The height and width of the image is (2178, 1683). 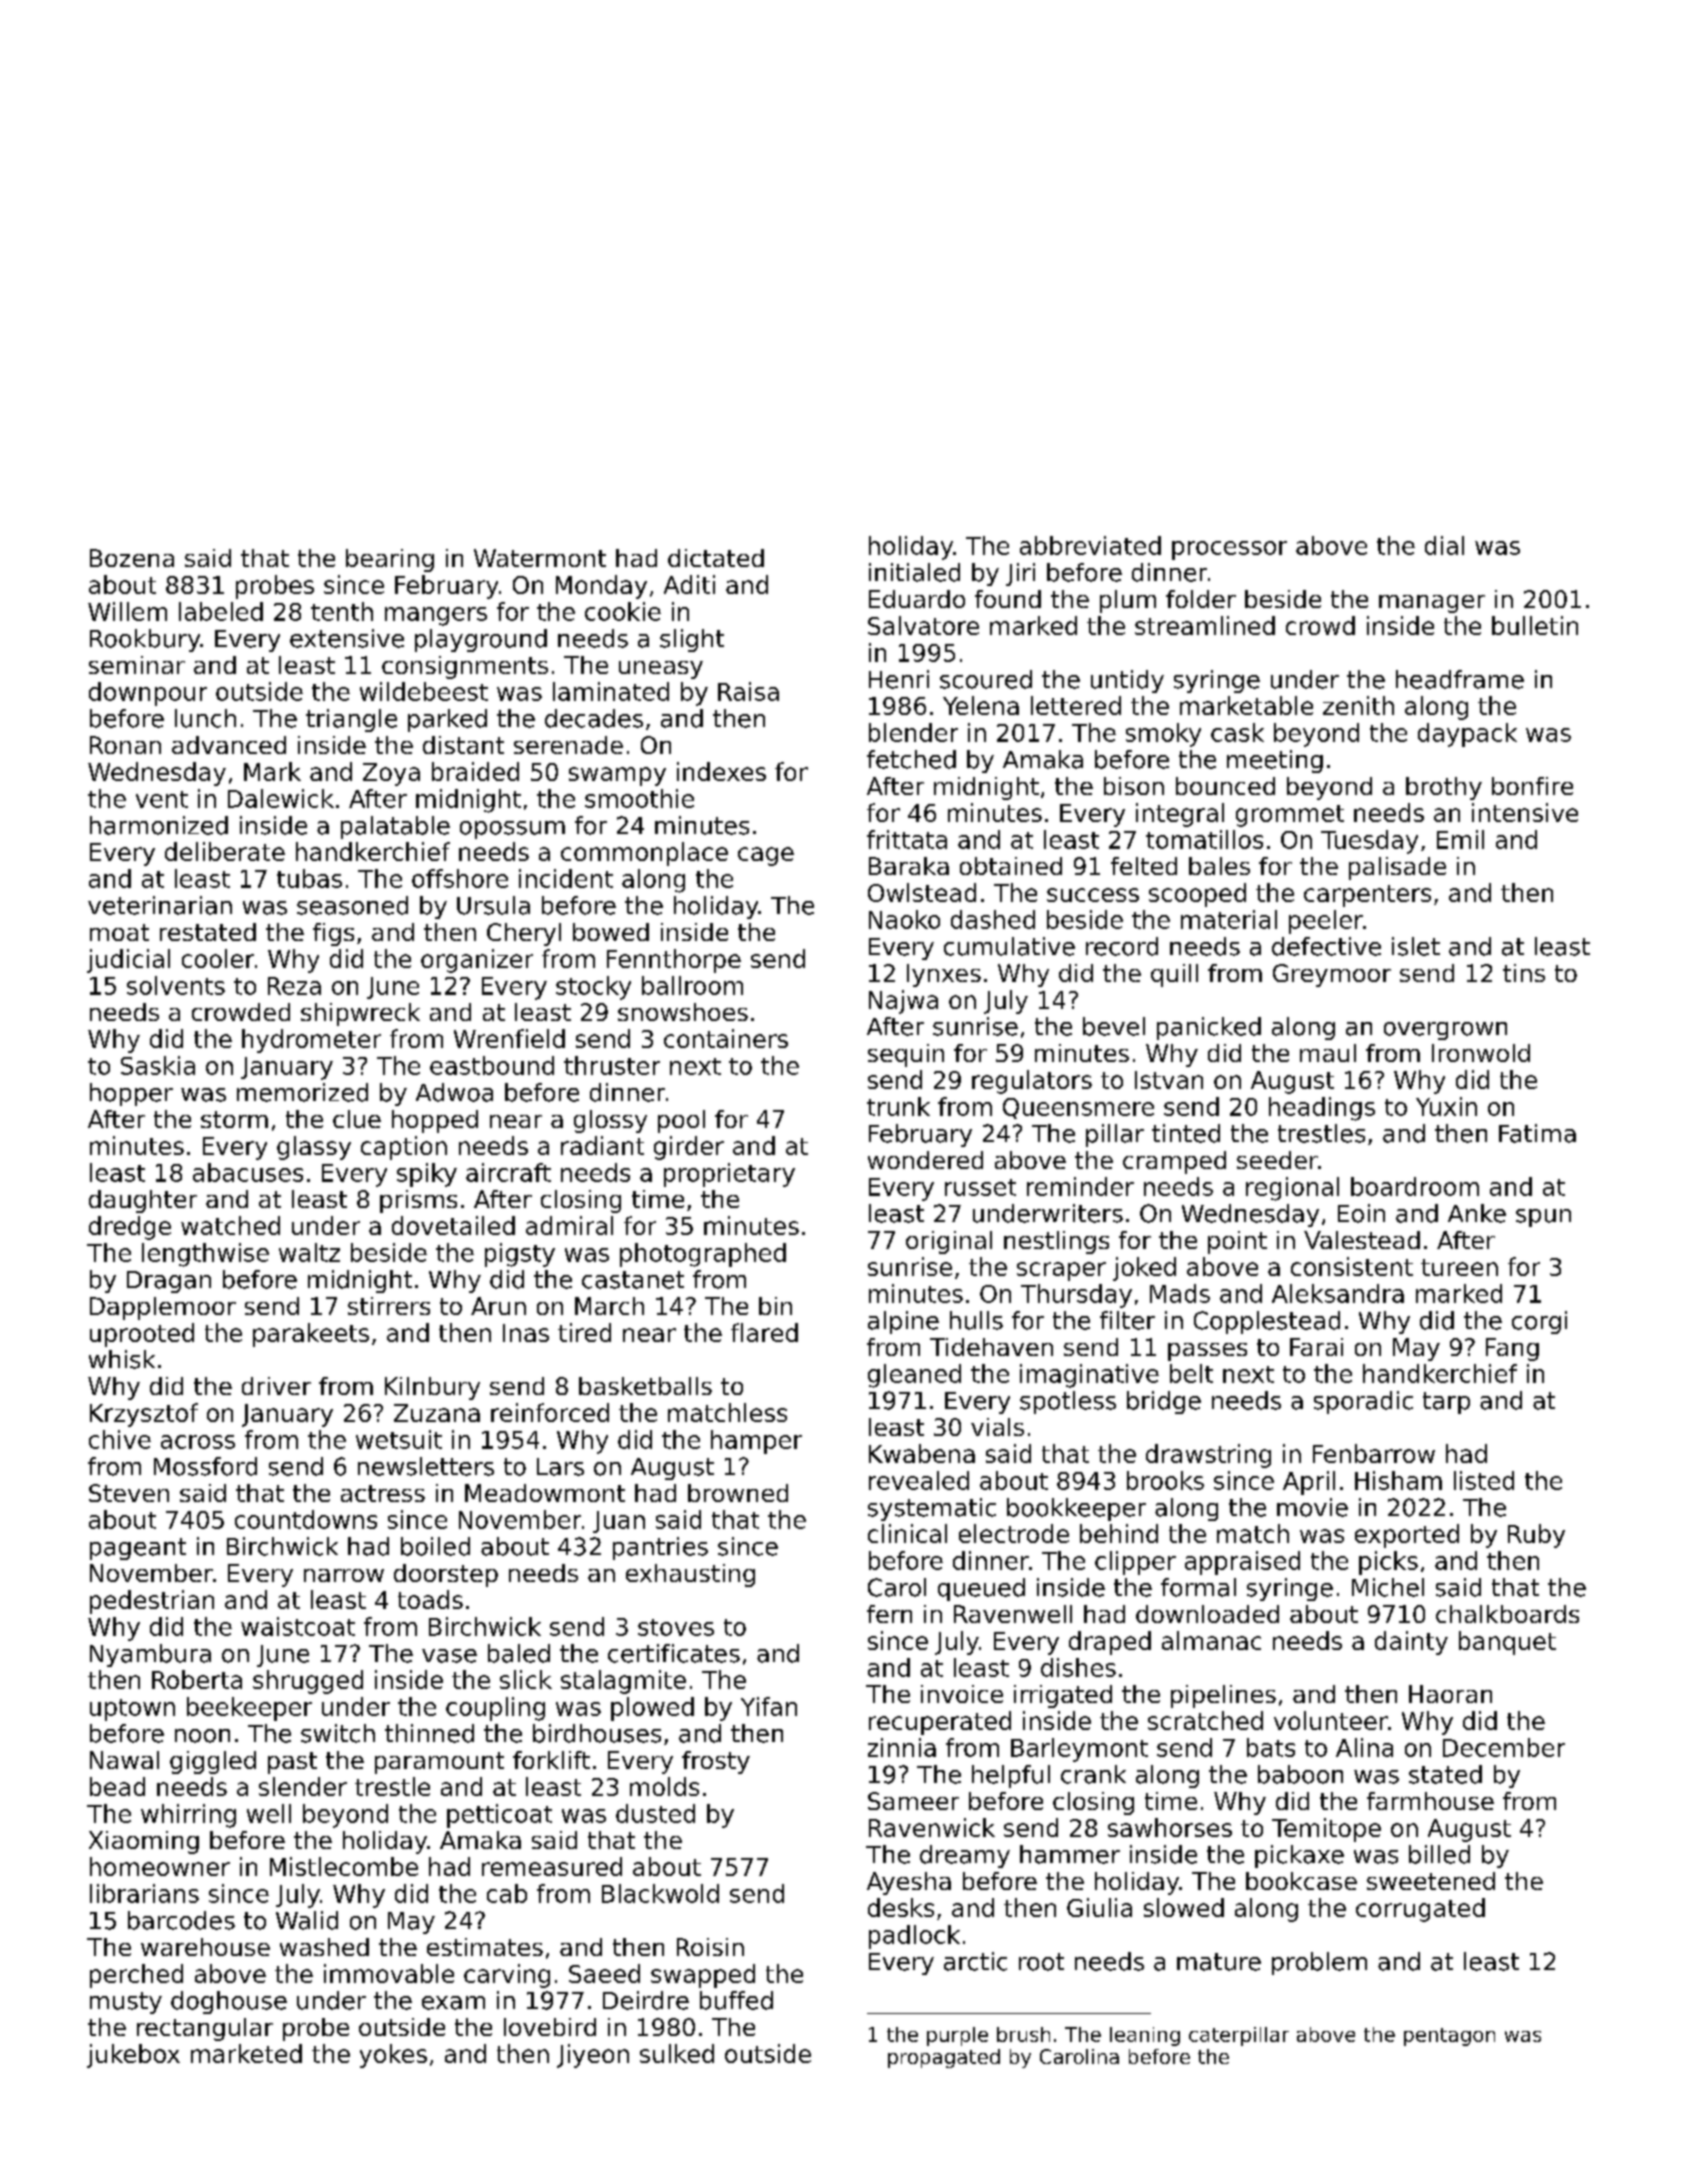 What do you see at coordinates (1449, 2037) in the image?
I see `pentagon` at bounding box center [1449, 2037].
